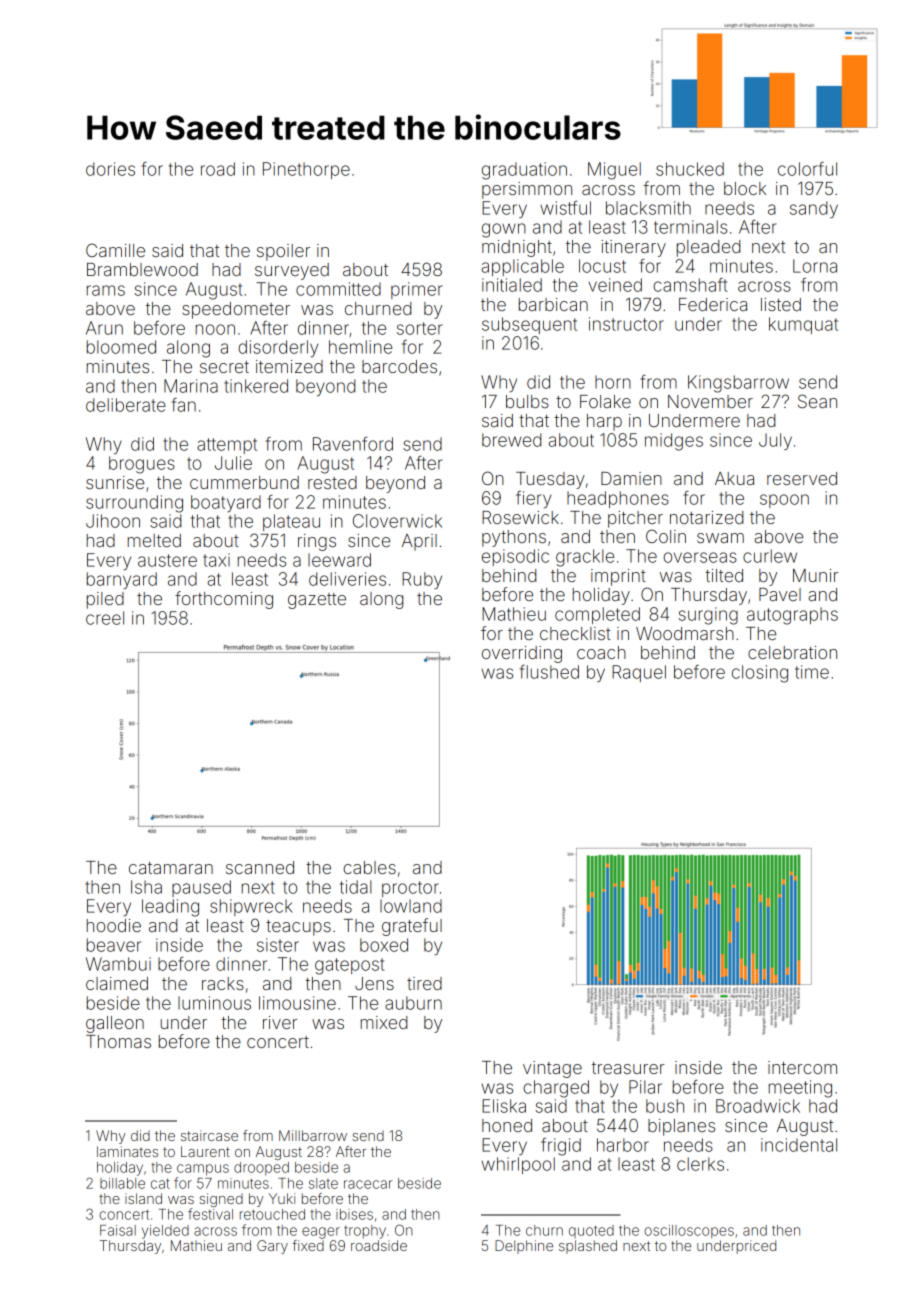 The width and height of the image is (924, 1314). Describe the element at coordinates (724, 575) in the image. I see `tilted` at that location.
